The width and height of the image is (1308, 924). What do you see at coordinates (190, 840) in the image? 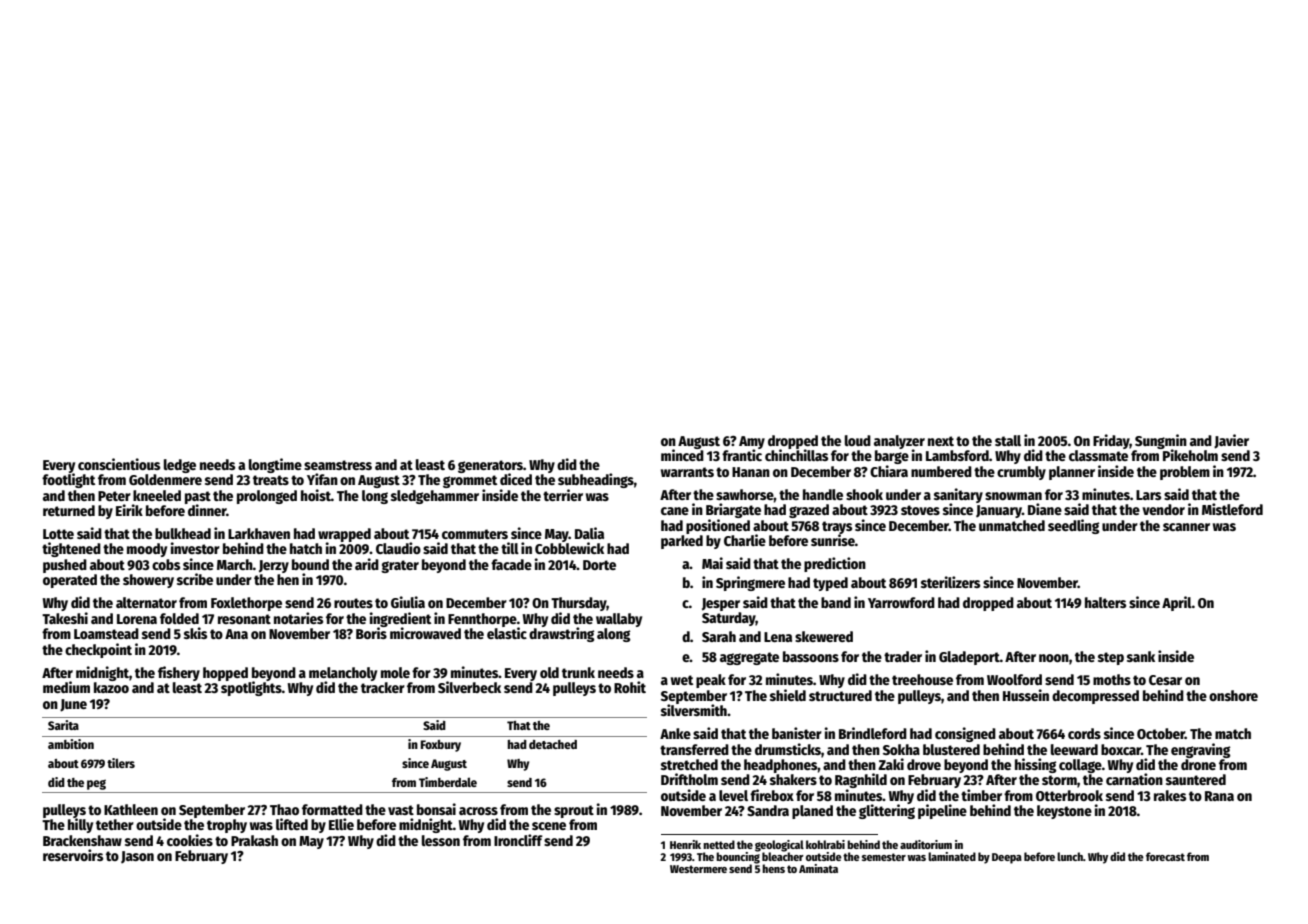
I see `cookies` at bounding box center [190, 840].
